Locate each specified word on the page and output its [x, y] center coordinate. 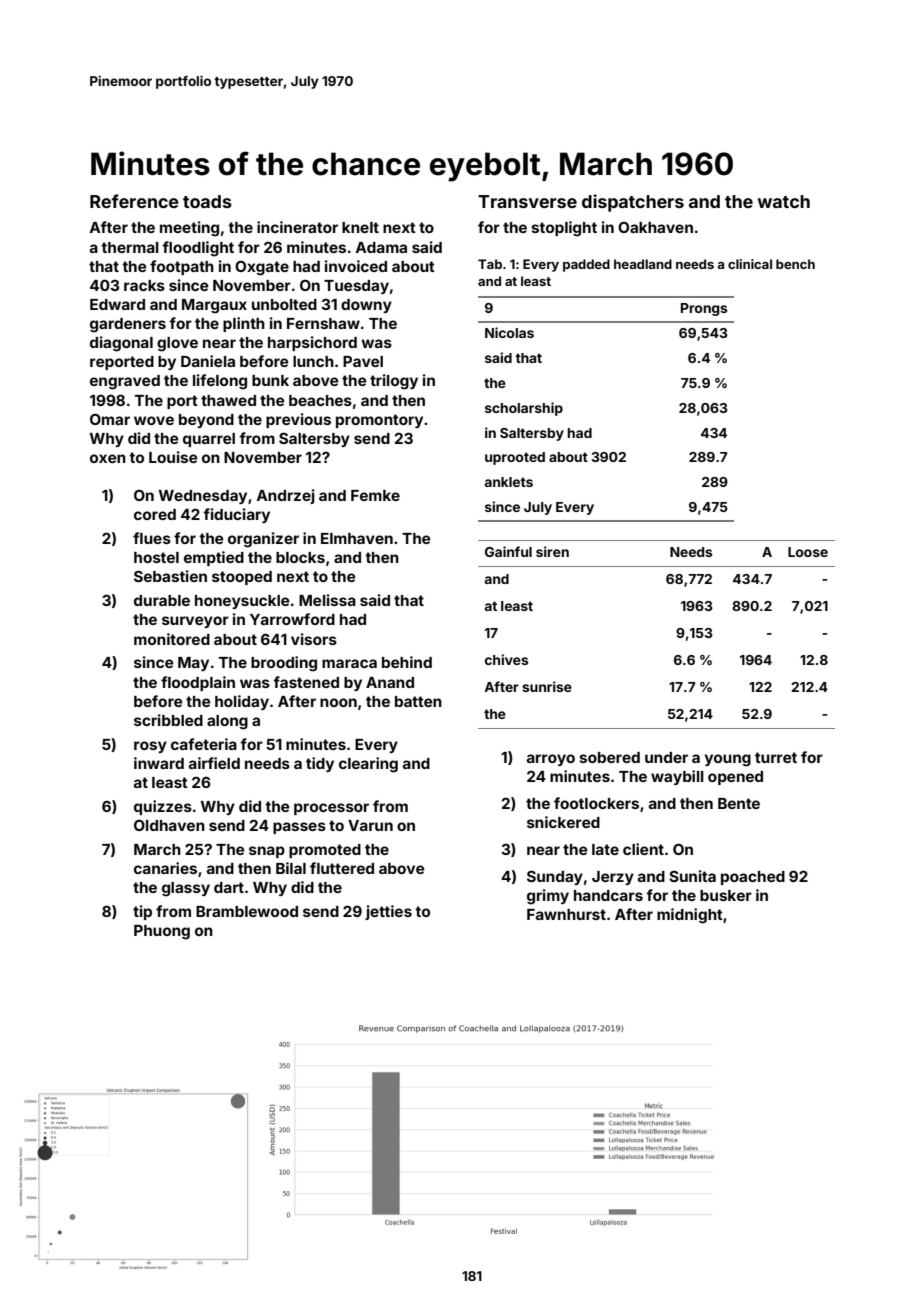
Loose [808, 552]
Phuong [162, 932]
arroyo [551, 760]
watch [784, 201]
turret [776, 757]
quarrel [209, 440]
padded [586, 265]
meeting [189, 229]
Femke [375, 495]
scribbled [168, 720]
